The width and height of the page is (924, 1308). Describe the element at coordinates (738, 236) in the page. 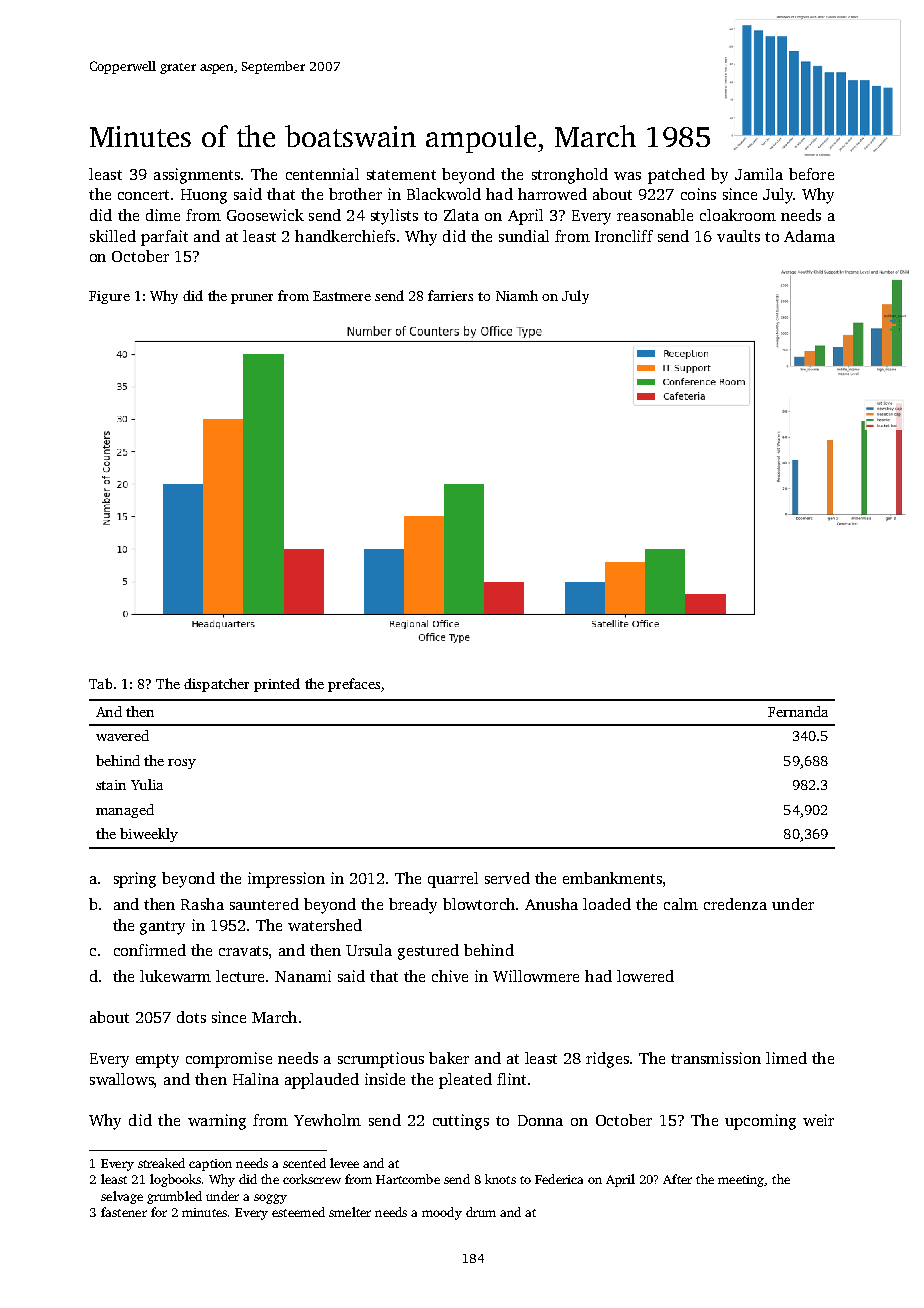

I see `vaults` at that location.
